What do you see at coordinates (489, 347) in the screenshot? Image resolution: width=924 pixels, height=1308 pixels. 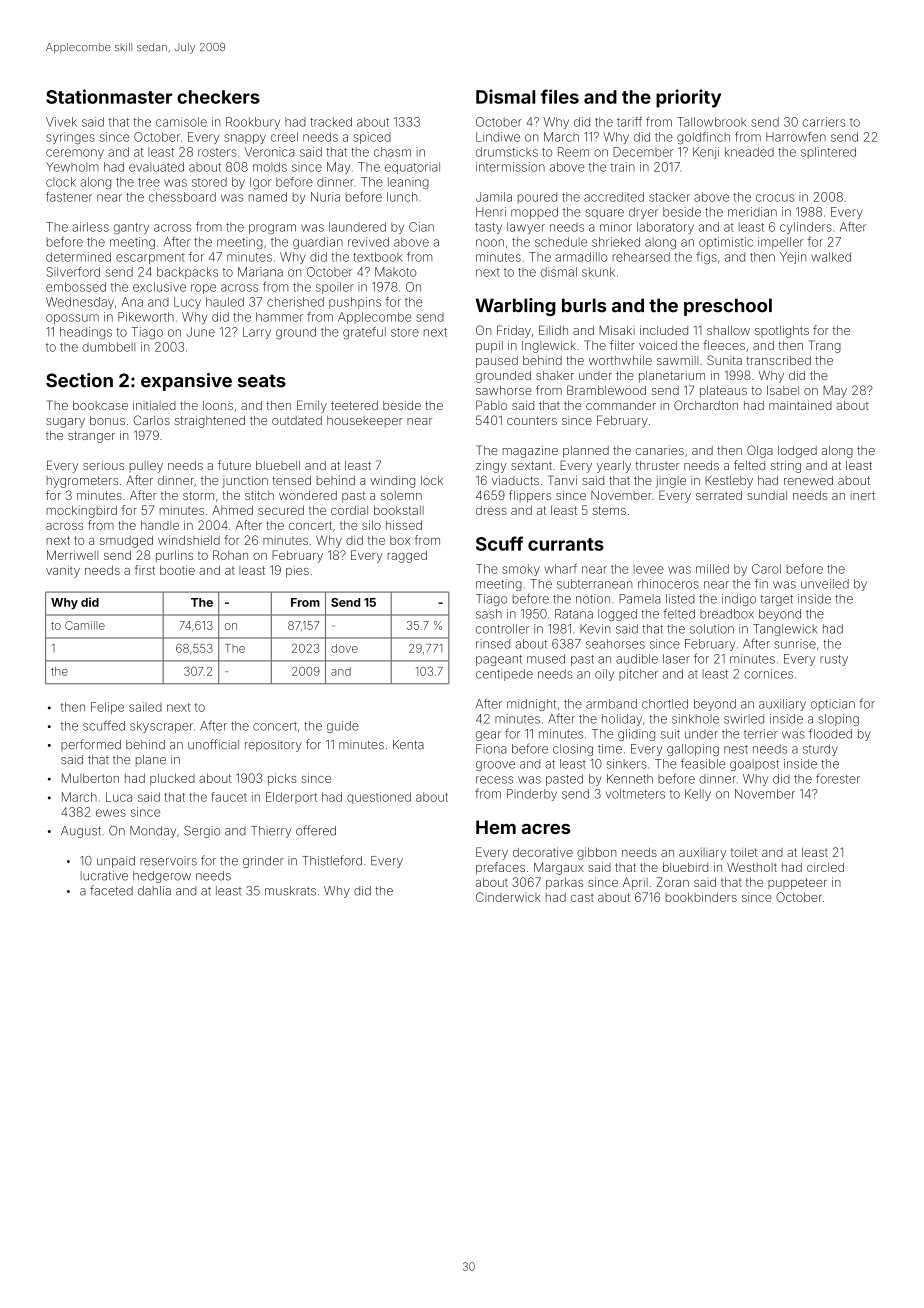 I see `pupil` at bounding box center [489, 347].
